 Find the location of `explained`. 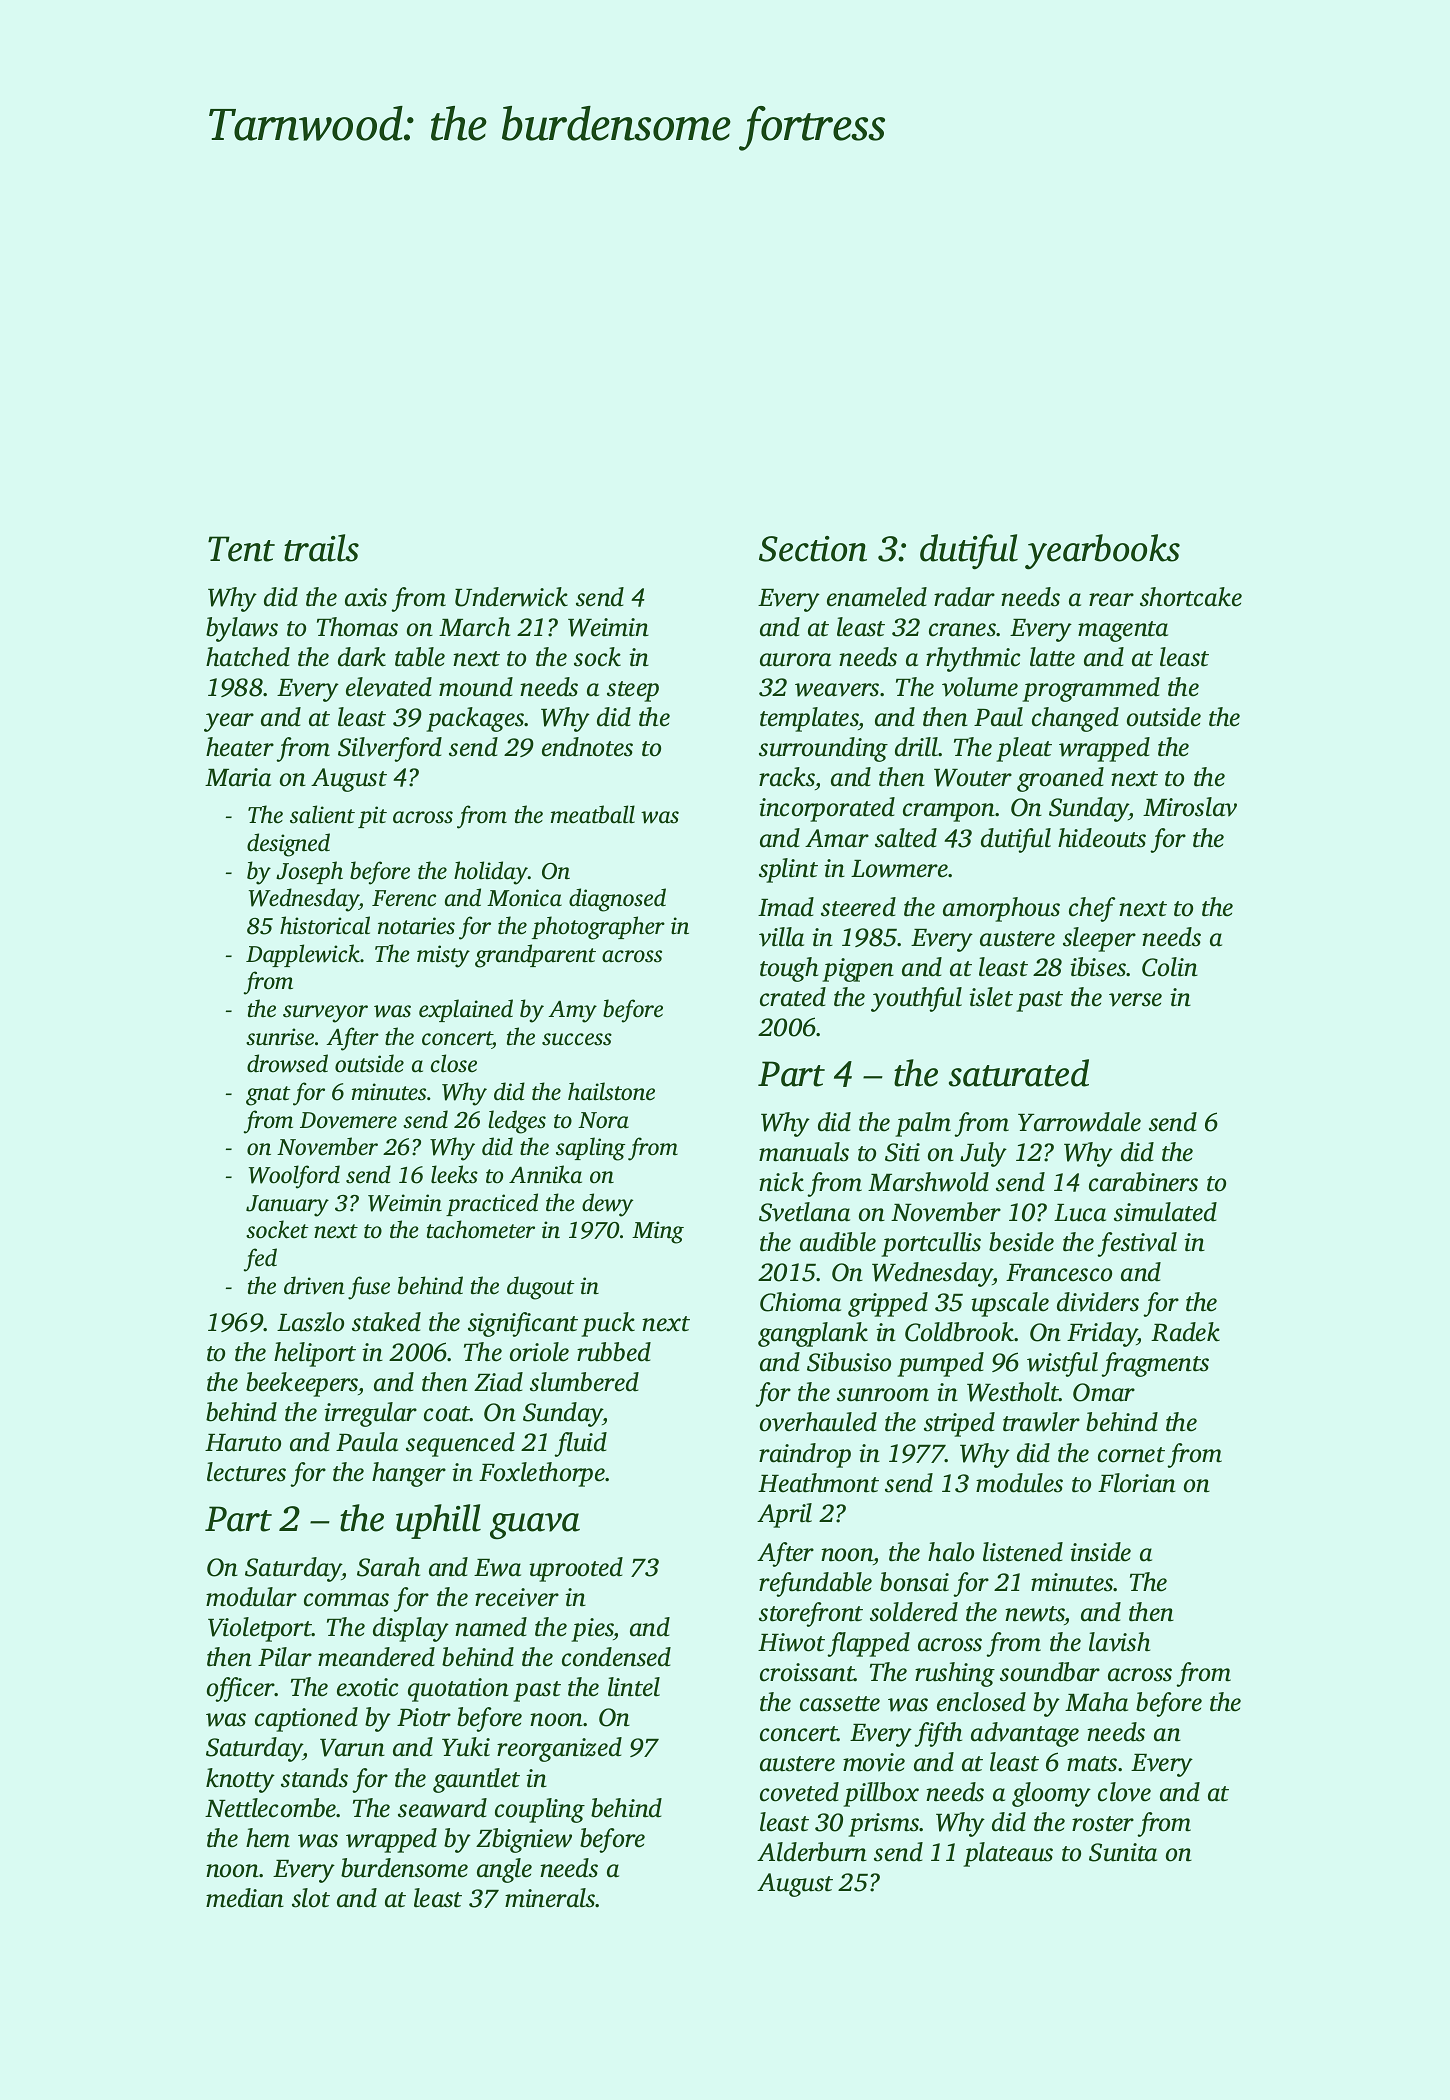

explained is located at coordinates (466, 1010).
